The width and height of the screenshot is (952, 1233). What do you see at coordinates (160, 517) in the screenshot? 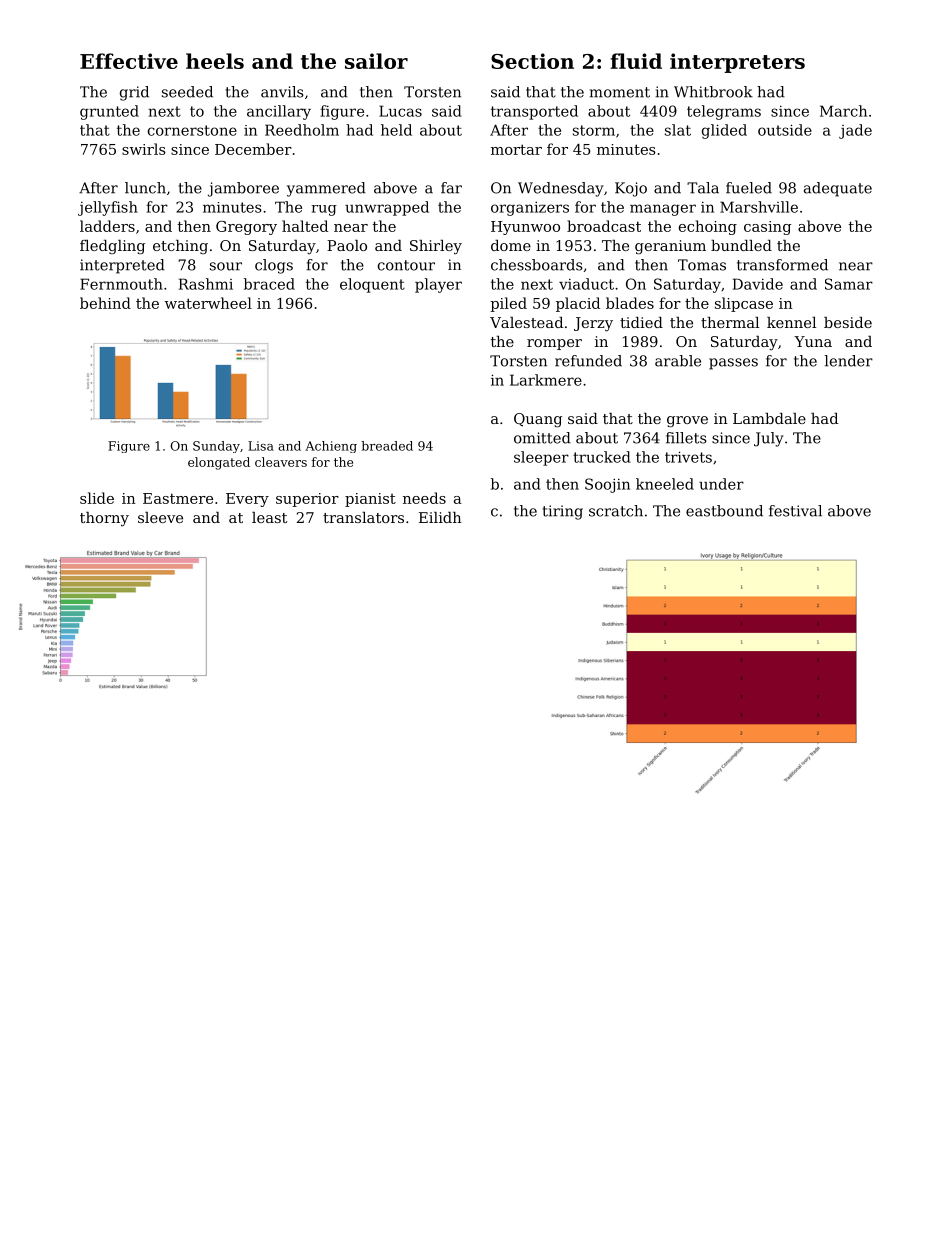
I see `sleeve` at bounding box center [160, 517].
